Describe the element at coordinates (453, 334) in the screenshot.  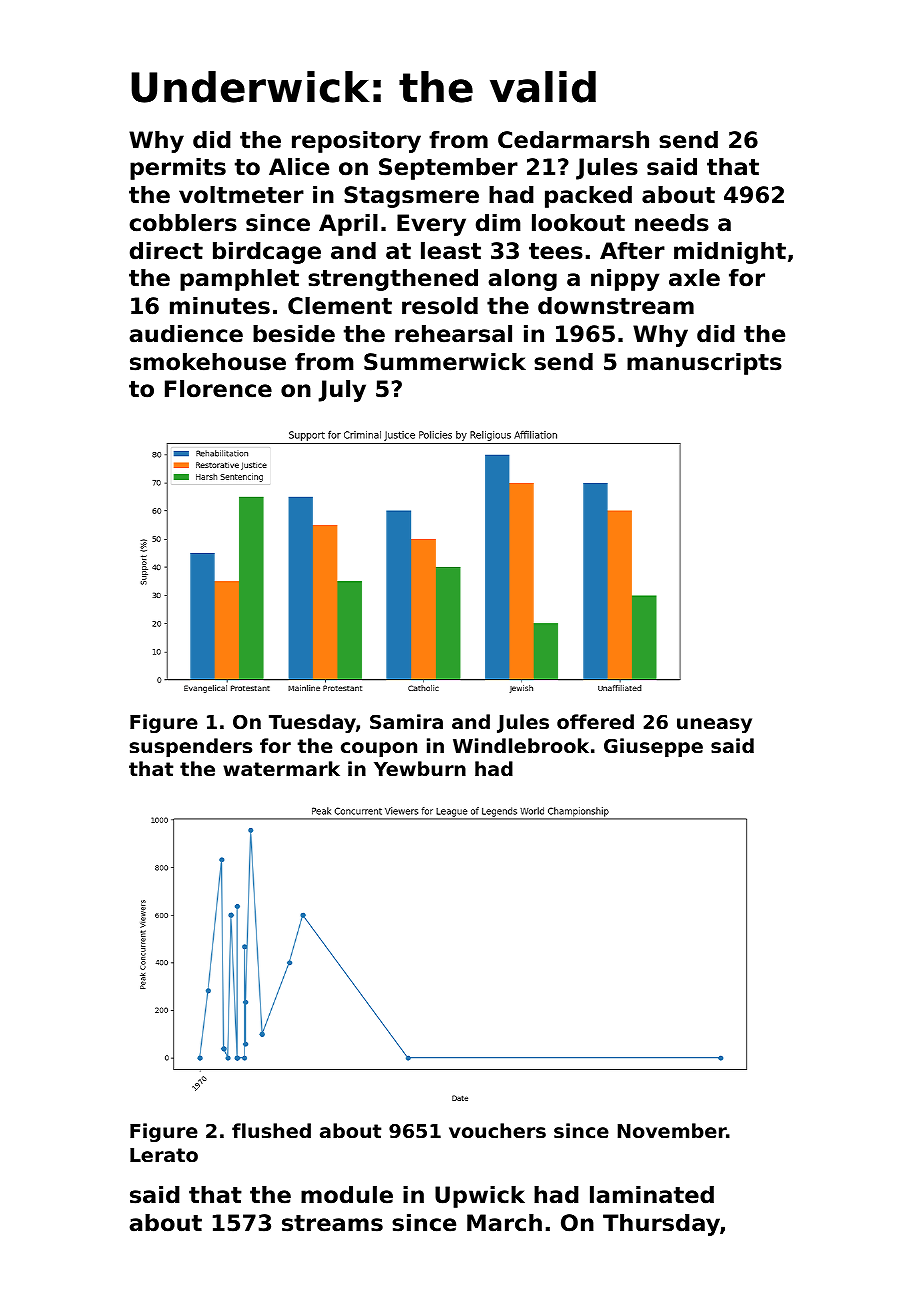
I see `rehearsal` at that location.
